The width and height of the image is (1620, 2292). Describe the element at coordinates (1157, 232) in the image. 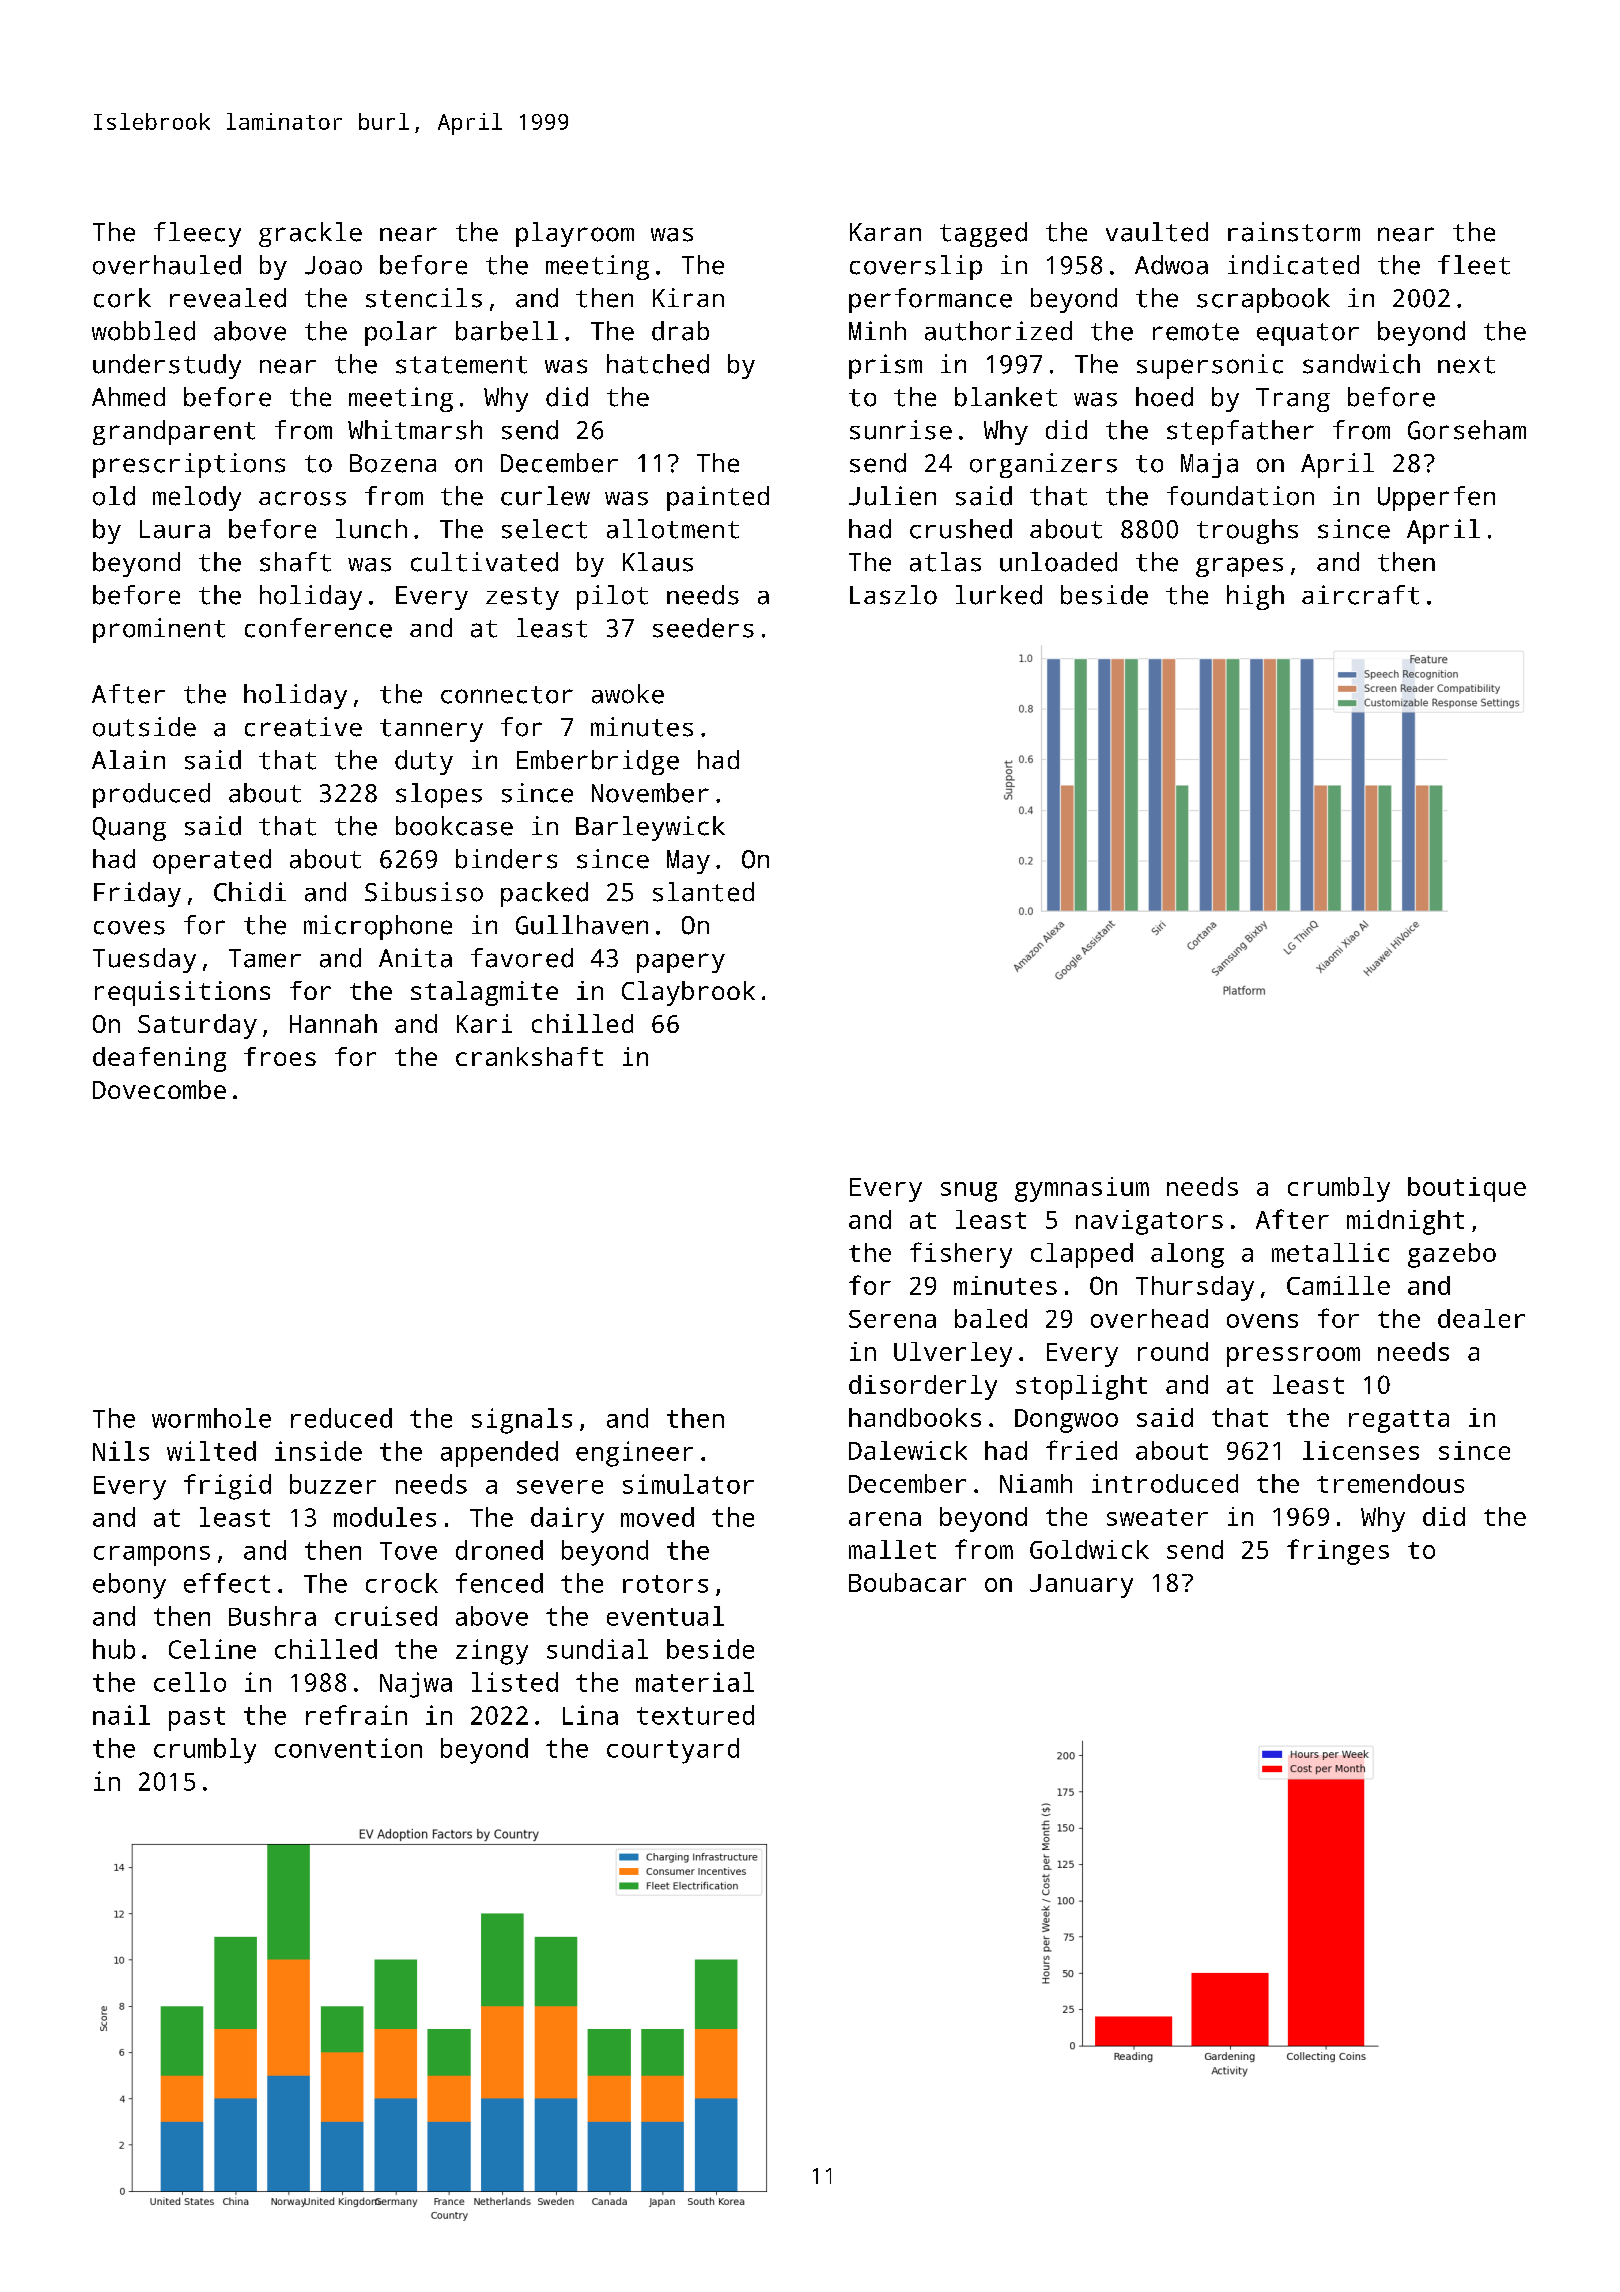

I see `vaulted` at that location.
